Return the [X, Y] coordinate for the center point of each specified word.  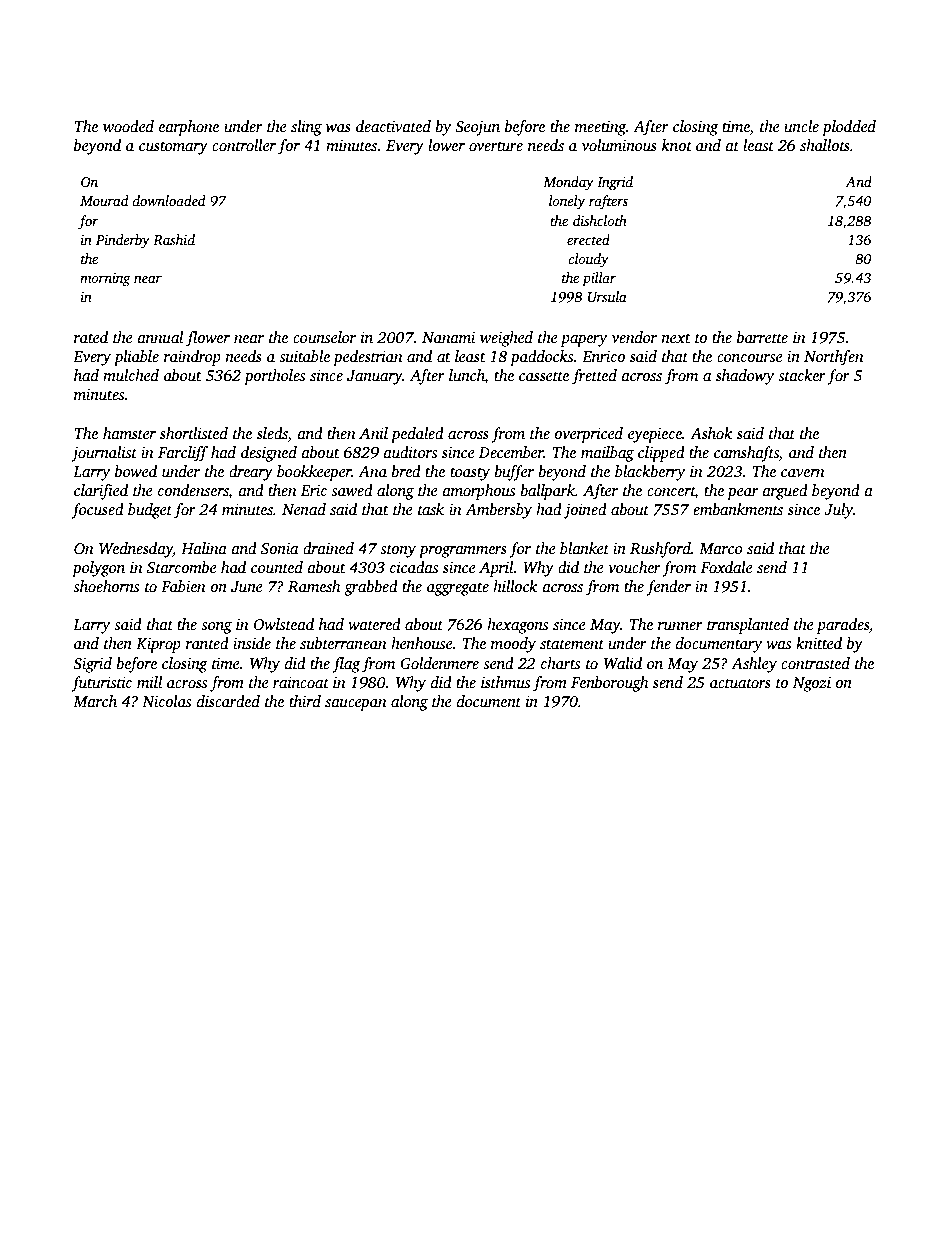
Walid [623, 663]
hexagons [517, 626]
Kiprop [158, 645]
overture [496, 146]
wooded [128, 126]
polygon [98, 569]
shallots [825, 145]
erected [588, 239]
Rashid [174, 239]
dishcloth [600, 220]
